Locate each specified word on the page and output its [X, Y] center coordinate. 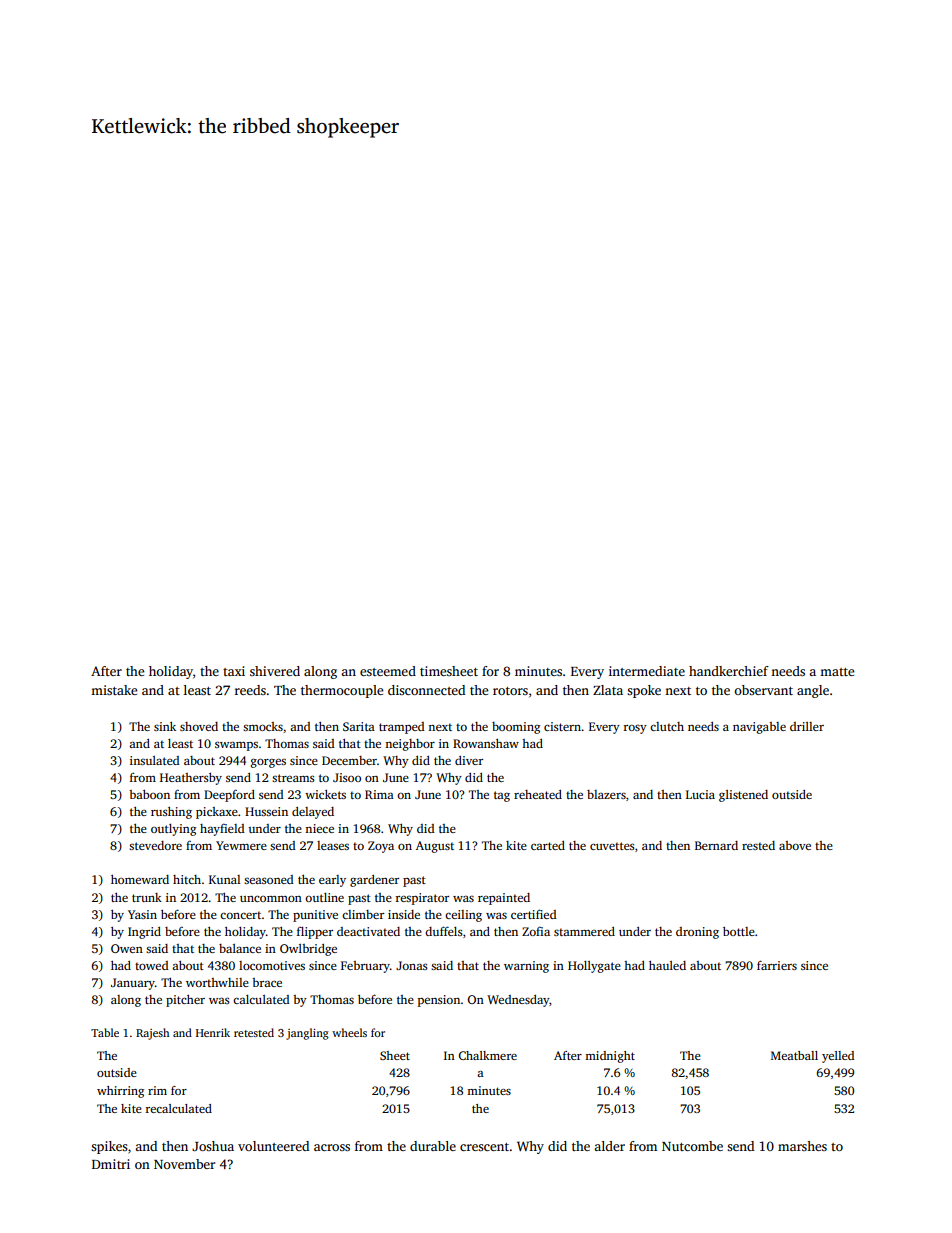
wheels [349, 1032]
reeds [250, 690]
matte [837, 672]
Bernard [716, 845]
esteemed [388, 671]
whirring [120, 1092]
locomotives [272, 965]
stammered [584, 931]
